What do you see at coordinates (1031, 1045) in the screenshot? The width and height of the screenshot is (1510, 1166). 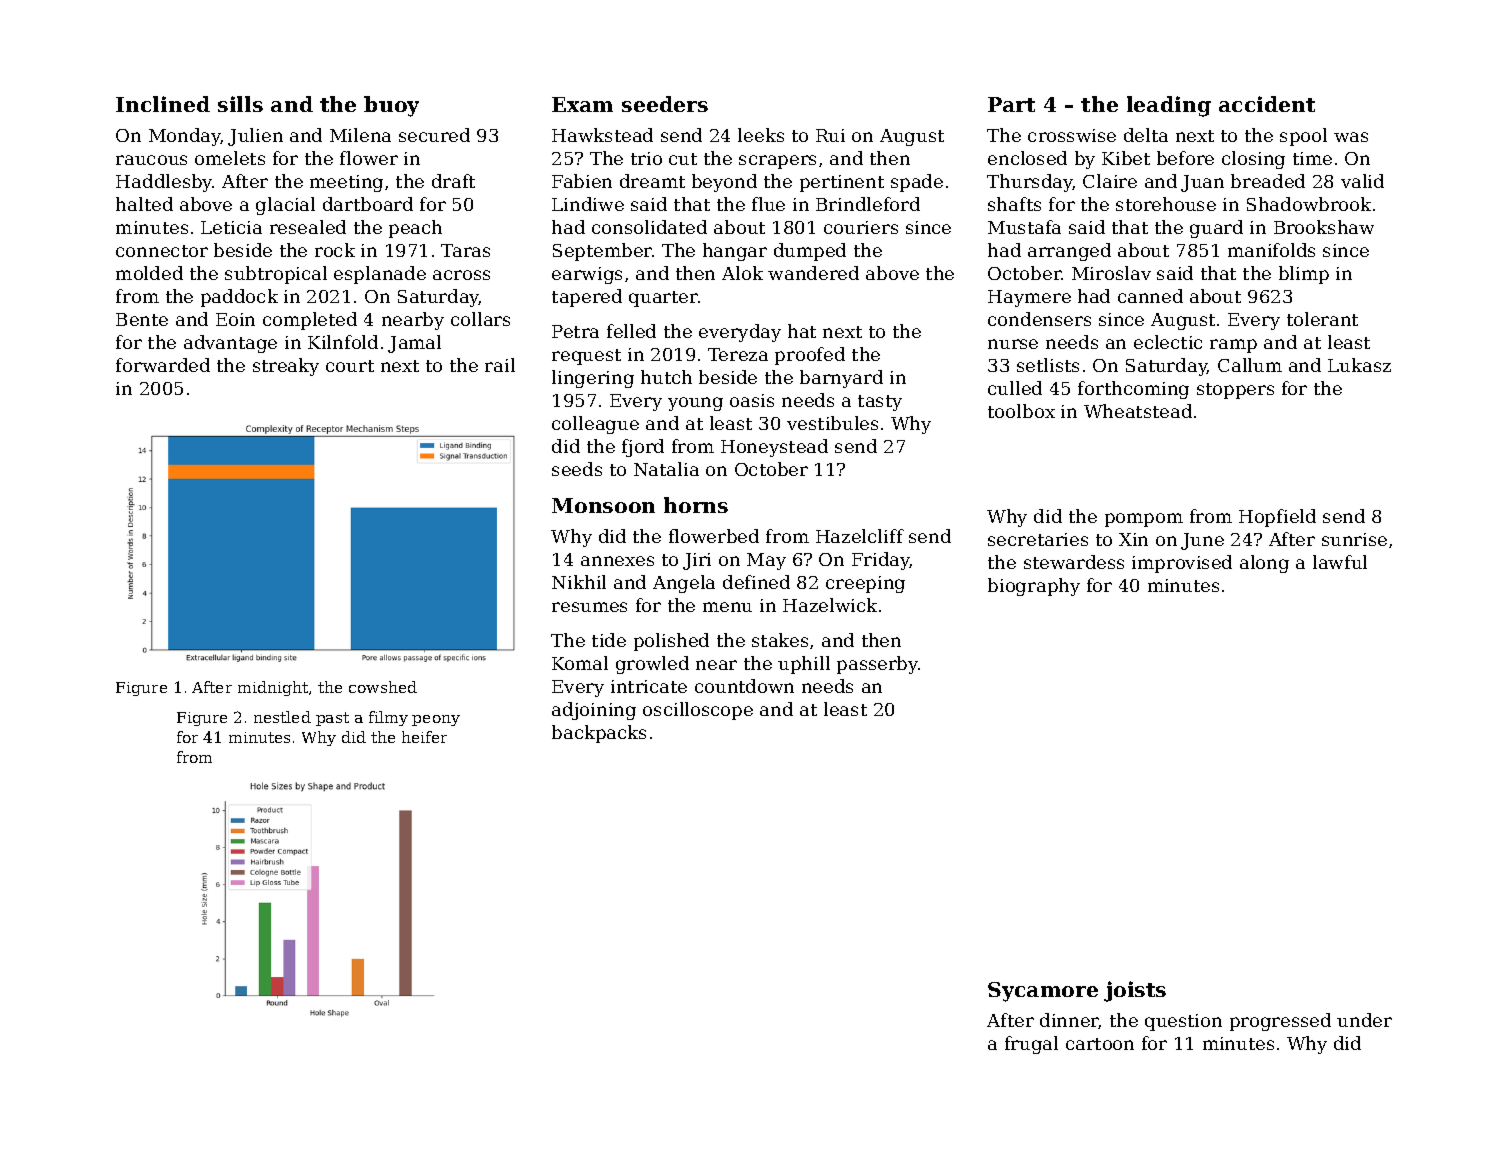 I see `frugal` at bounding box center [1031, 1045].
